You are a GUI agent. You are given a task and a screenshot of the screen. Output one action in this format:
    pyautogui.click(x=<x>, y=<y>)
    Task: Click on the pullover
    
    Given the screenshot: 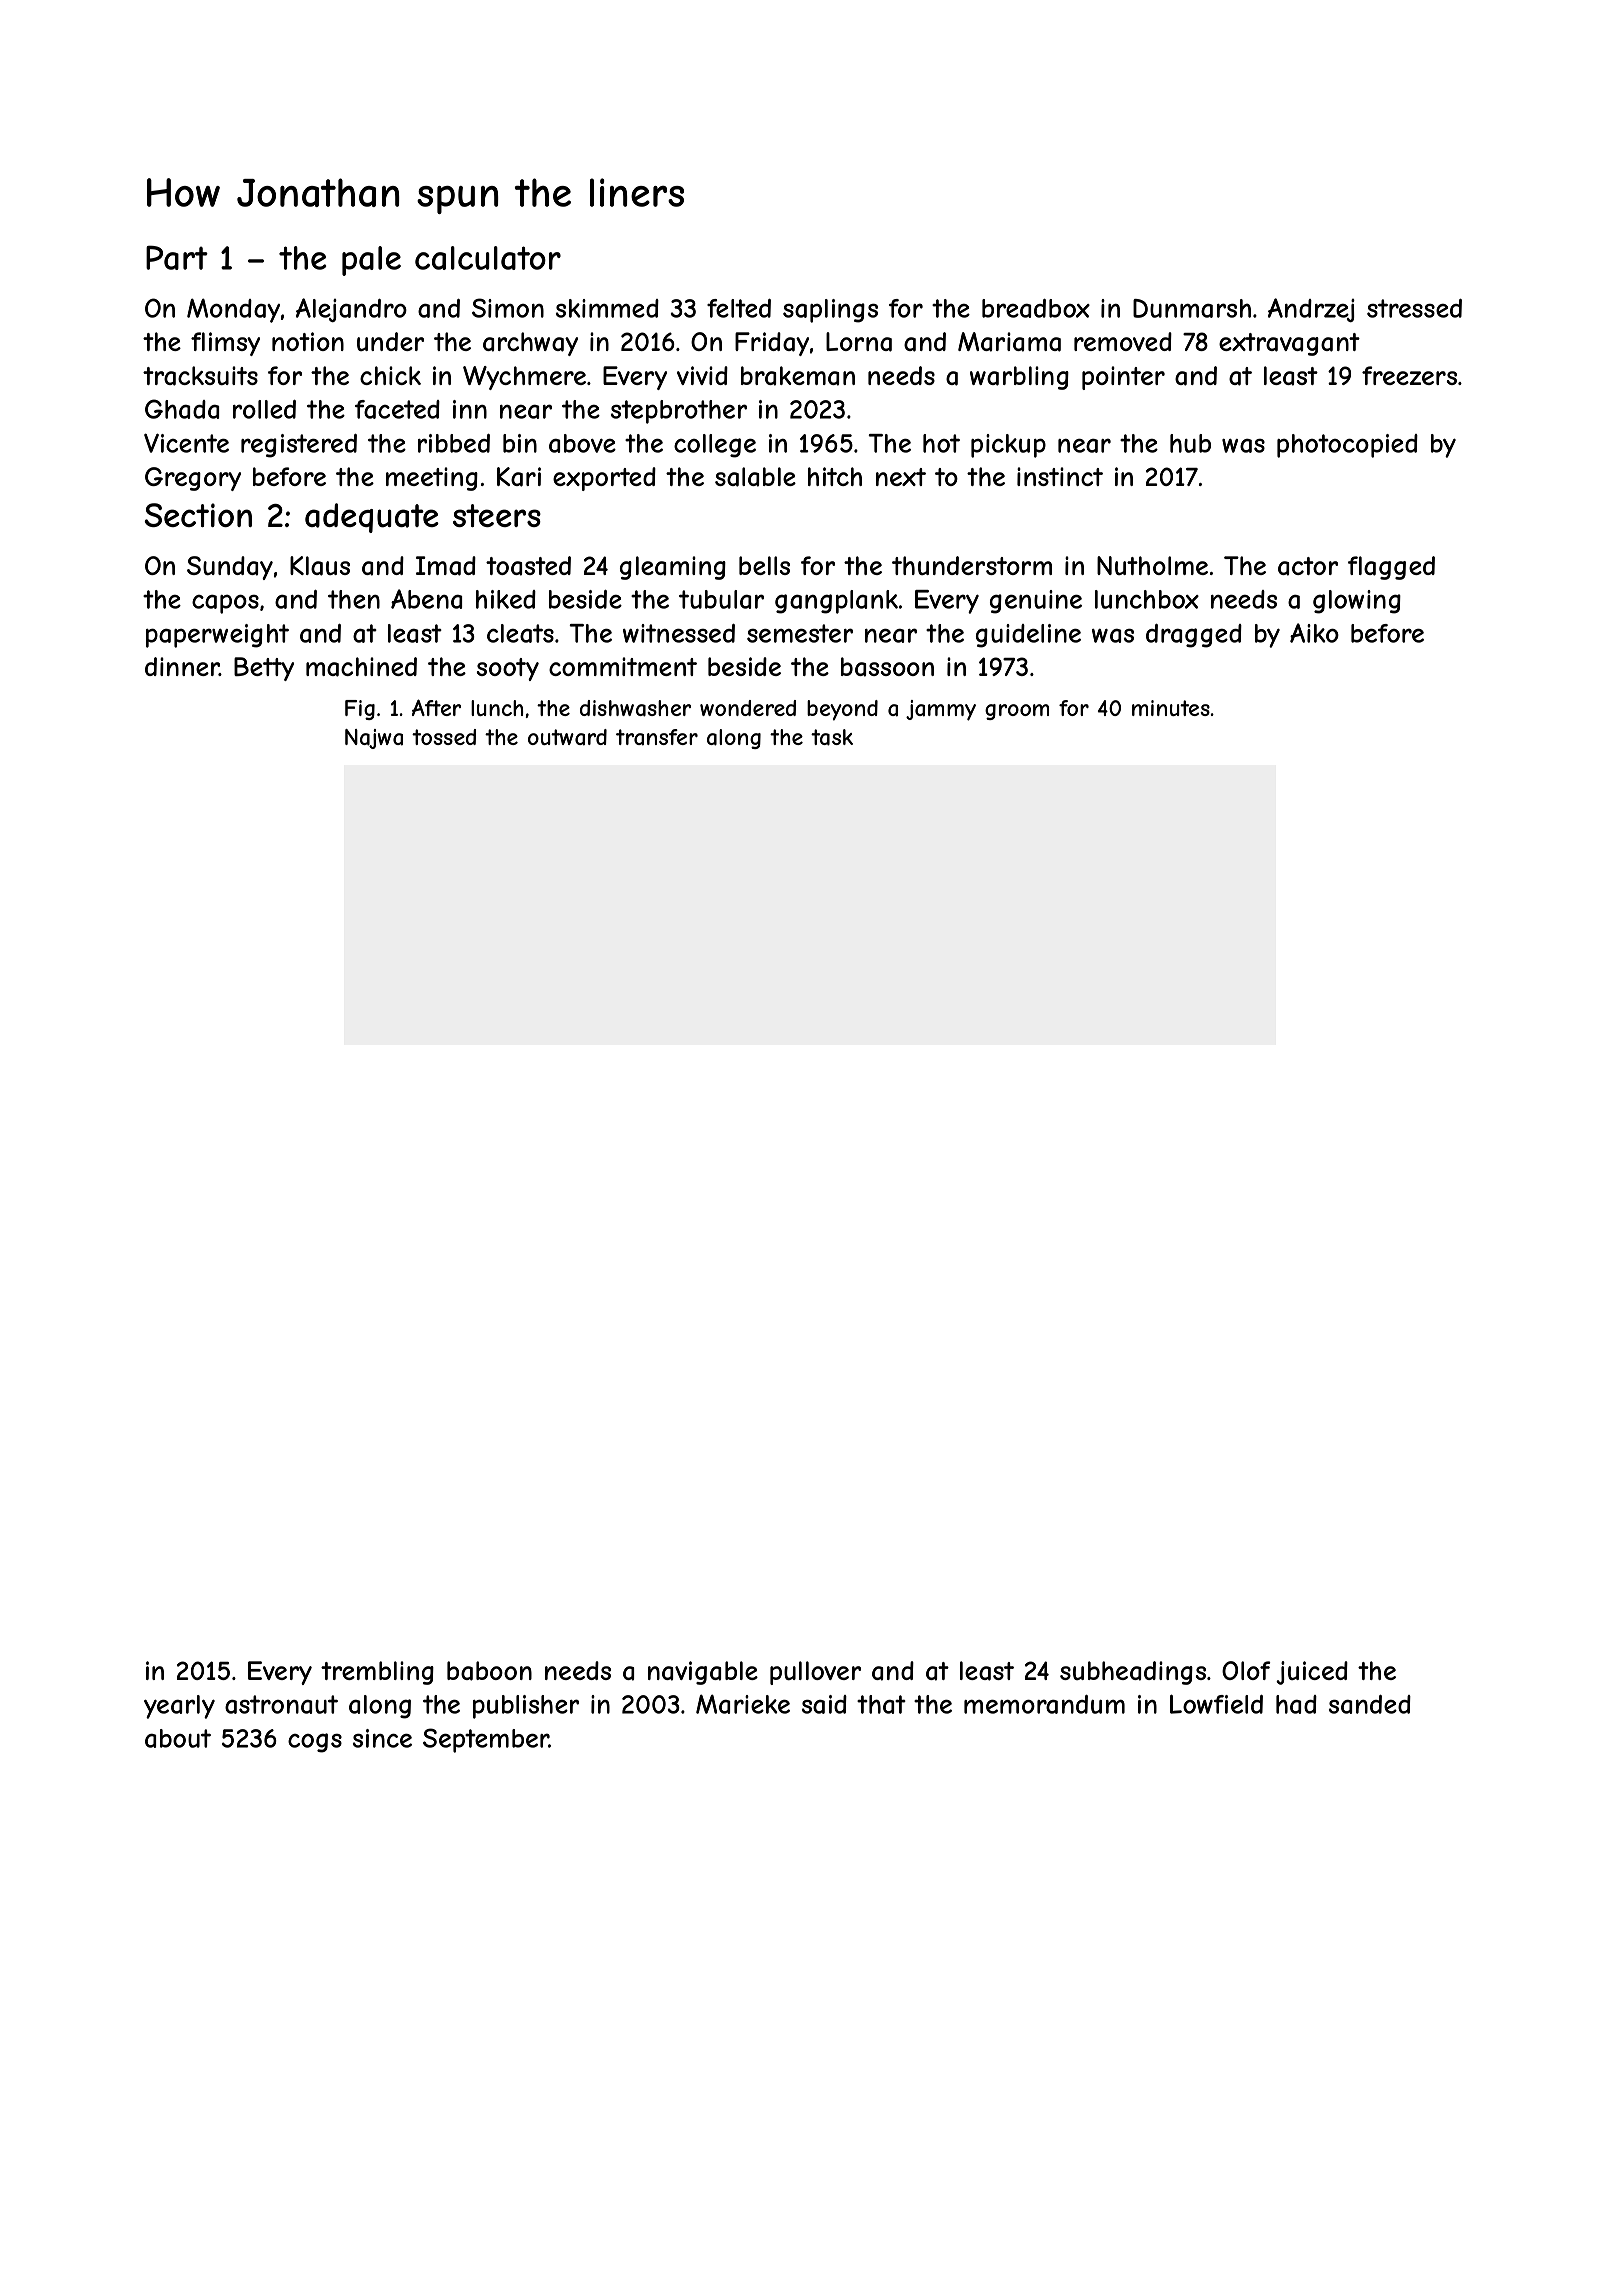 What is the action you would take?
    pyautogui.click(x=815, y=1673)
